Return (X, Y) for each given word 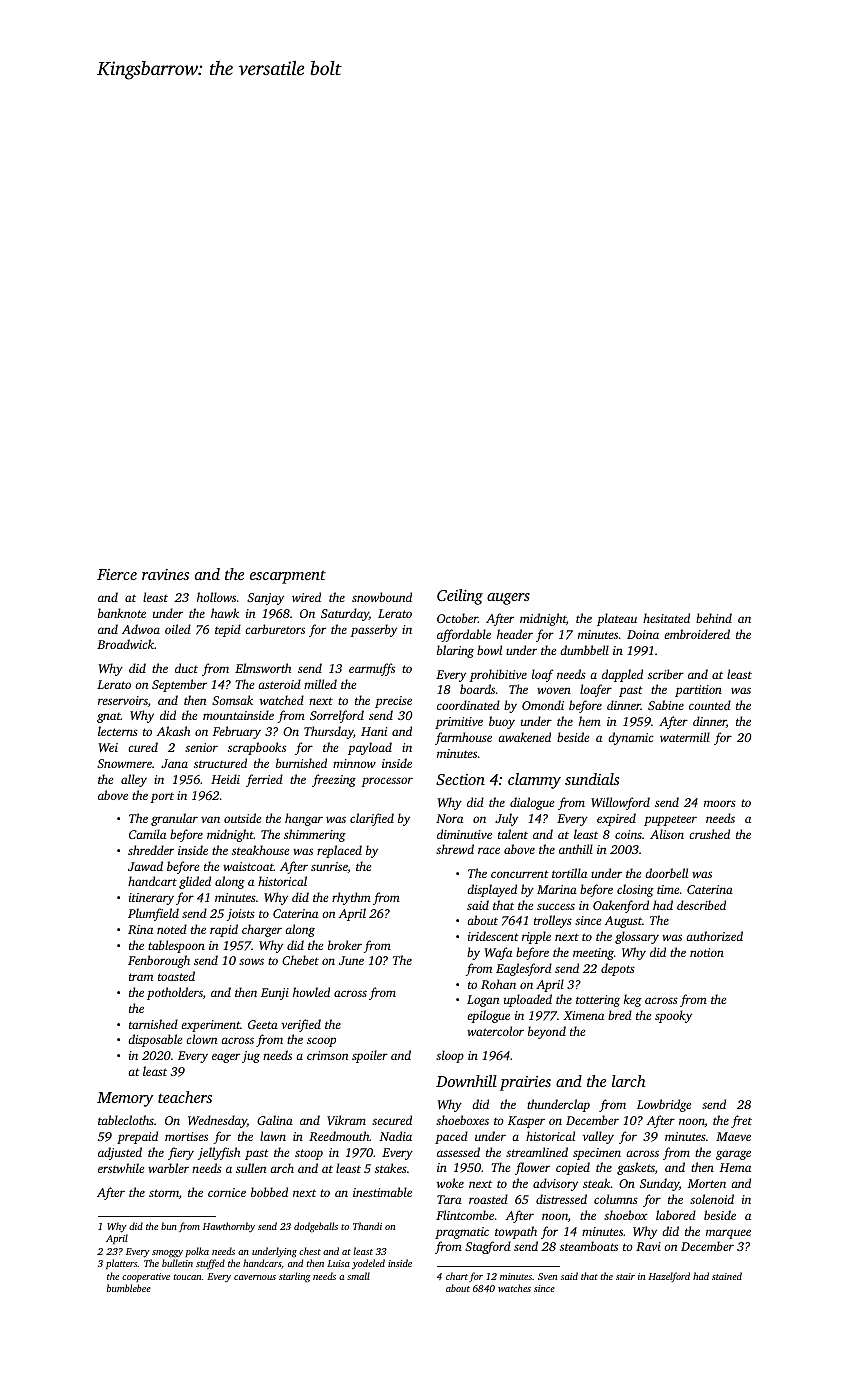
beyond (547, 1032)
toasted (176, 976)
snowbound (382, 597)
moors (720, 803)
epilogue (488, 1016)
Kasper (526, 1122)
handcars (262, 1263)
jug (251, 1057)
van (210, 819)
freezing (334, 780)
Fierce (117, 574)
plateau (617, 619)
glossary (637, 937)
